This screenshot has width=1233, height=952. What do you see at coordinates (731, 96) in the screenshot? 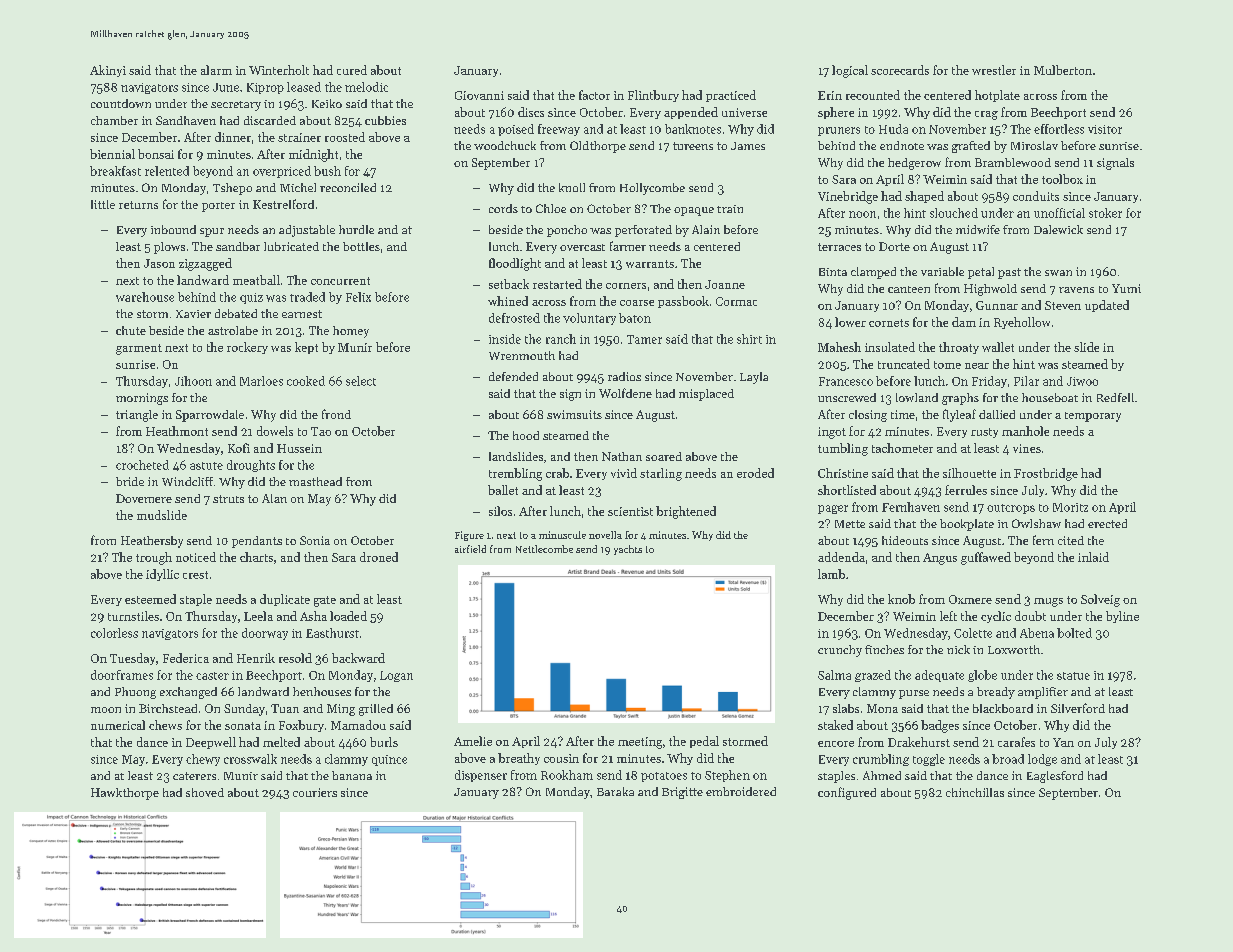
I see `practiced` at bounding box center [731, 96].
